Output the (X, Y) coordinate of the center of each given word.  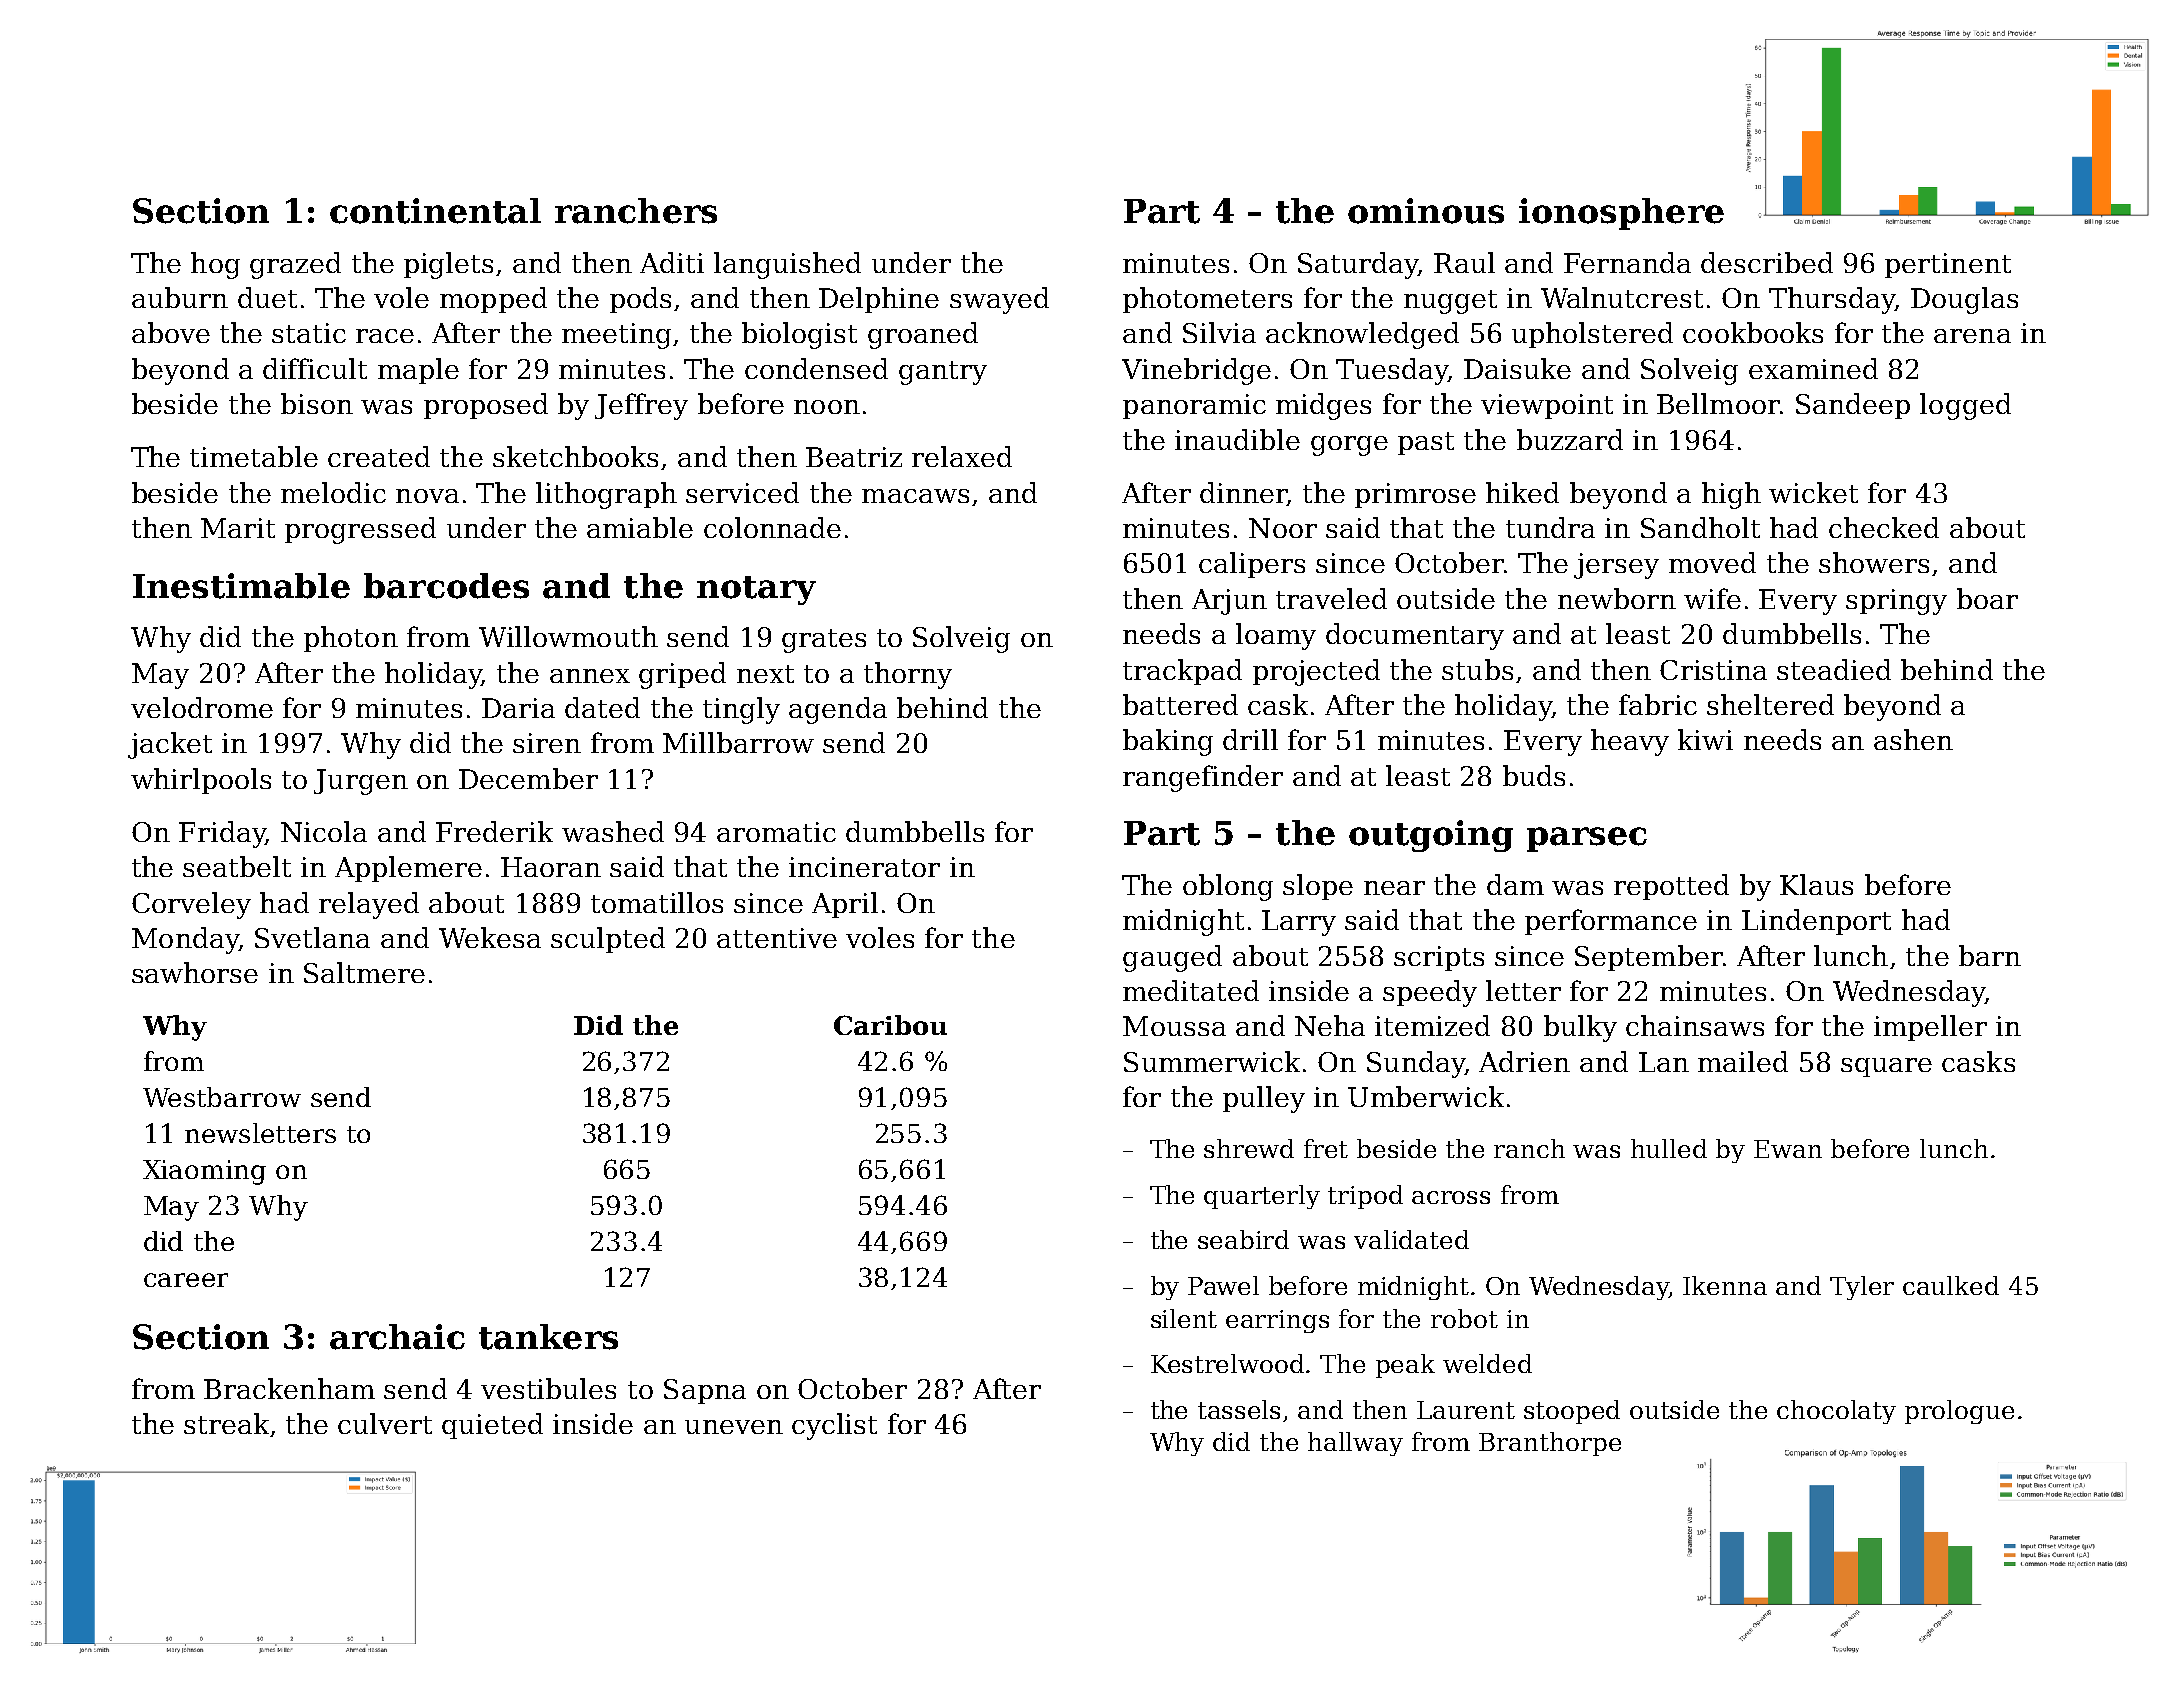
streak (226, 1423)
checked (1884, 527)
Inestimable (241, 586)
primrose (1415, 495)
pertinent (1948, 265)
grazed (295, 265)
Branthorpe (1550, 1444)
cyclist (834, 1426)
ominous (1426, 211)
